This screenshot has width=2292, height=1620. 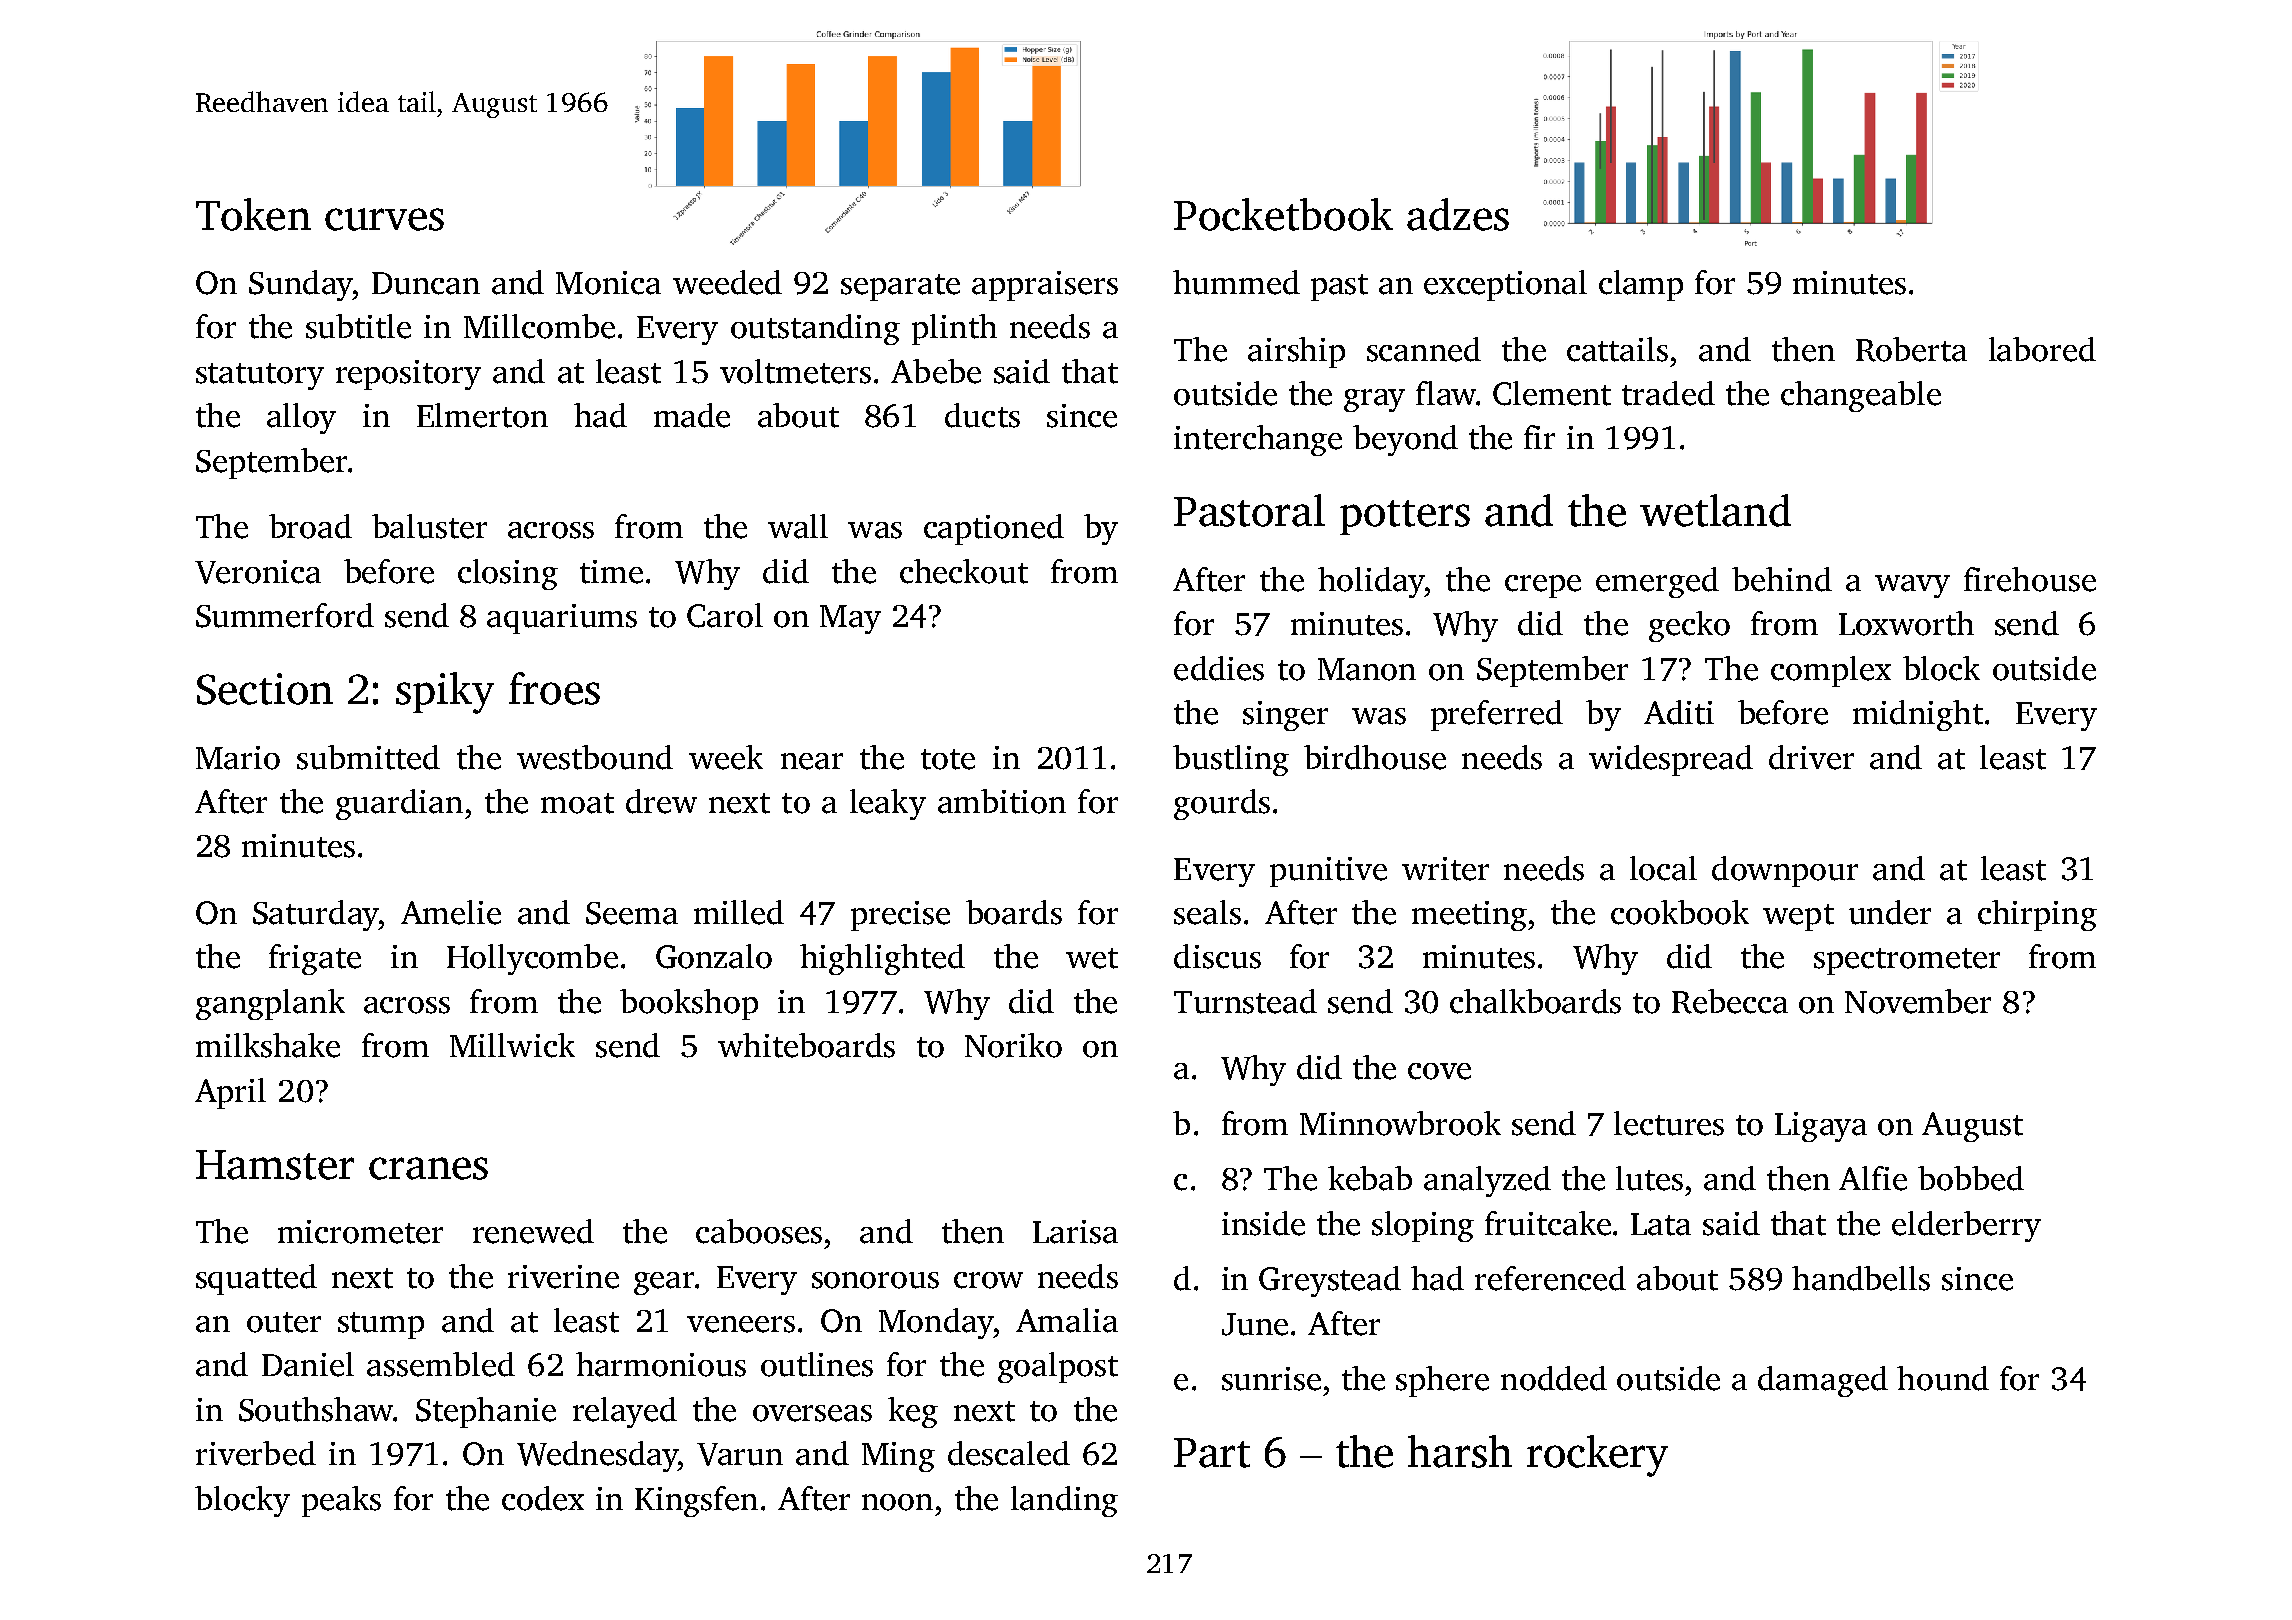 What do you see at coordinates (982, 415) in the screenshot?
I see `ducts` at bounding box center [982, 415].
